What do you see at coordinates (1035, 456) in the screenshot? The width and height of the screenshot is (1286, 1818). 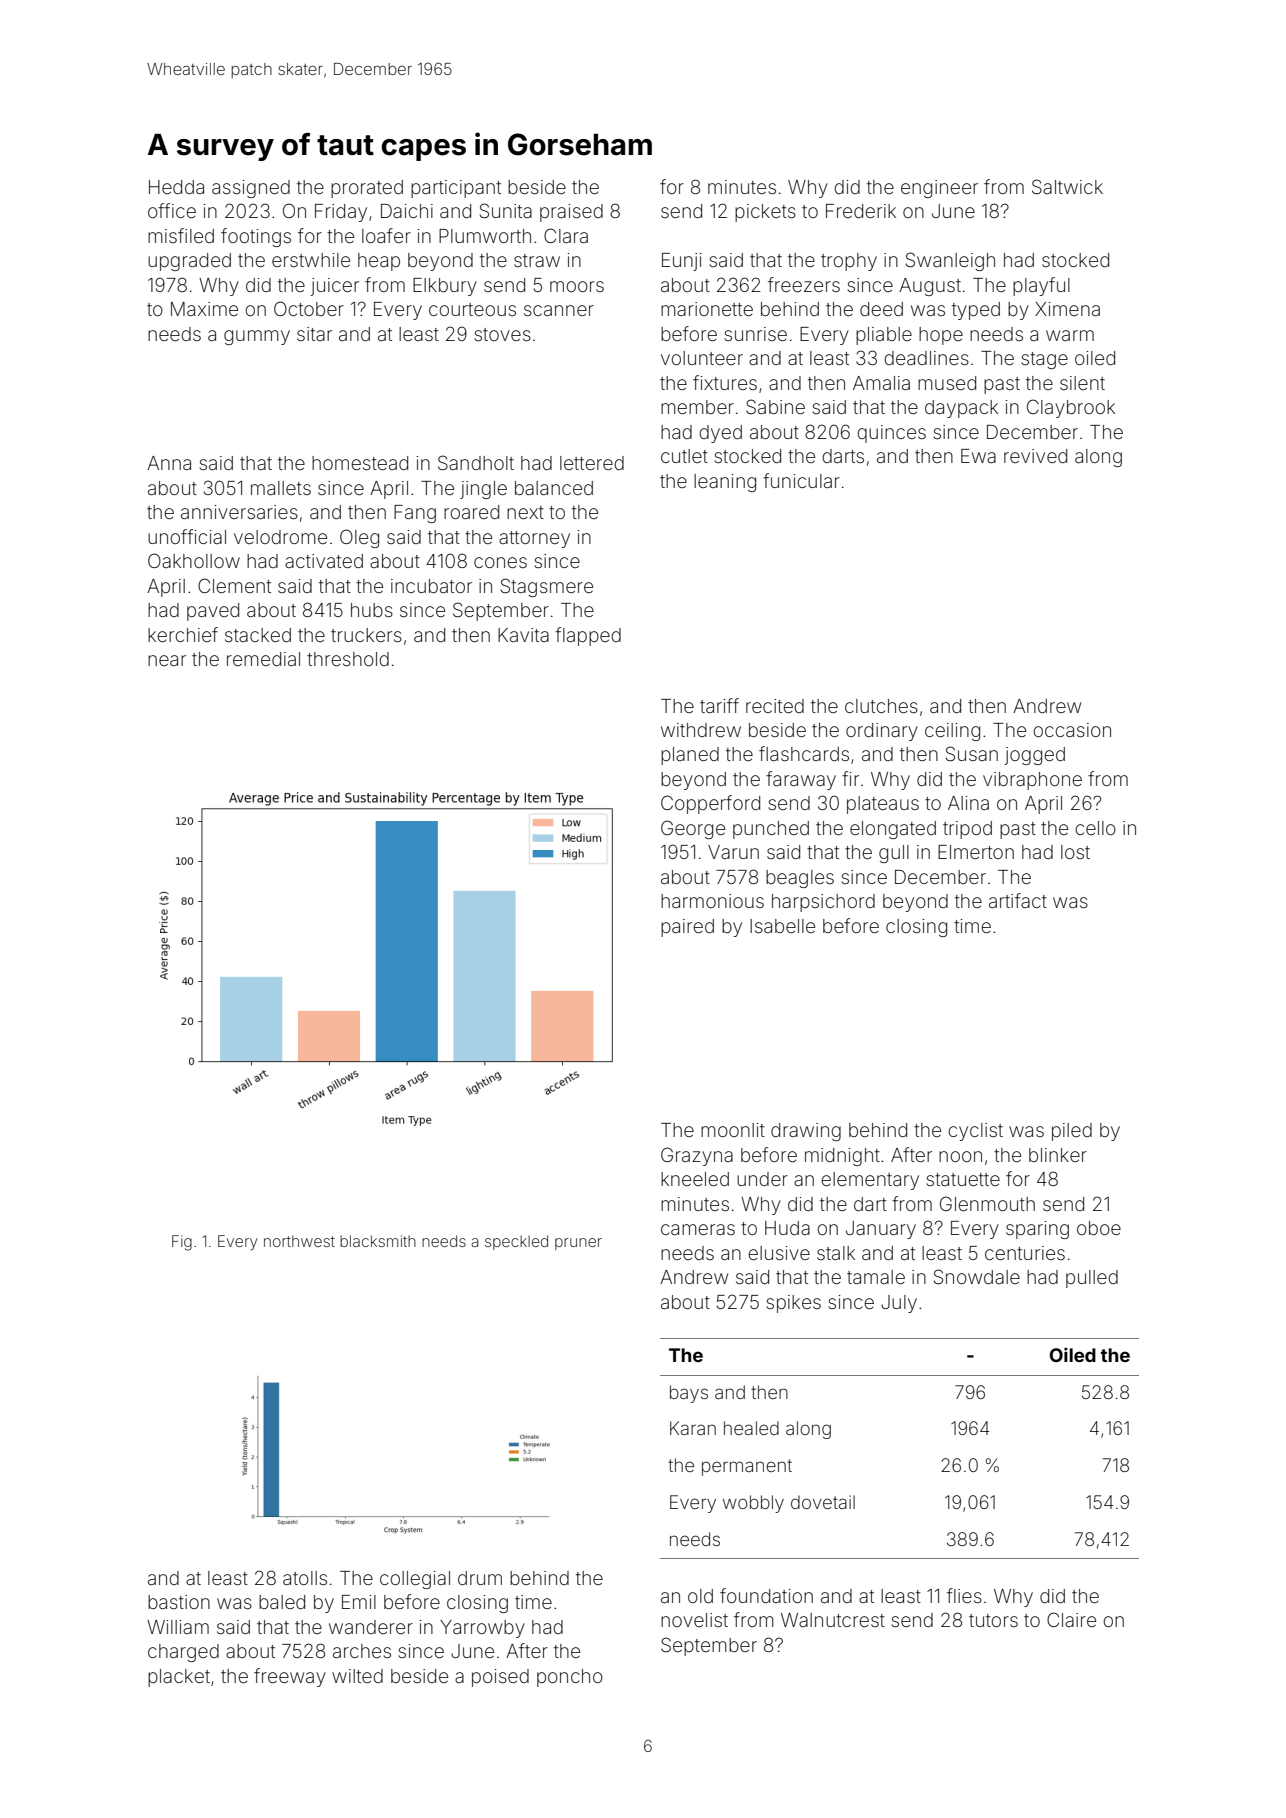 I see `revived` at bounding box center [1035, 456].
